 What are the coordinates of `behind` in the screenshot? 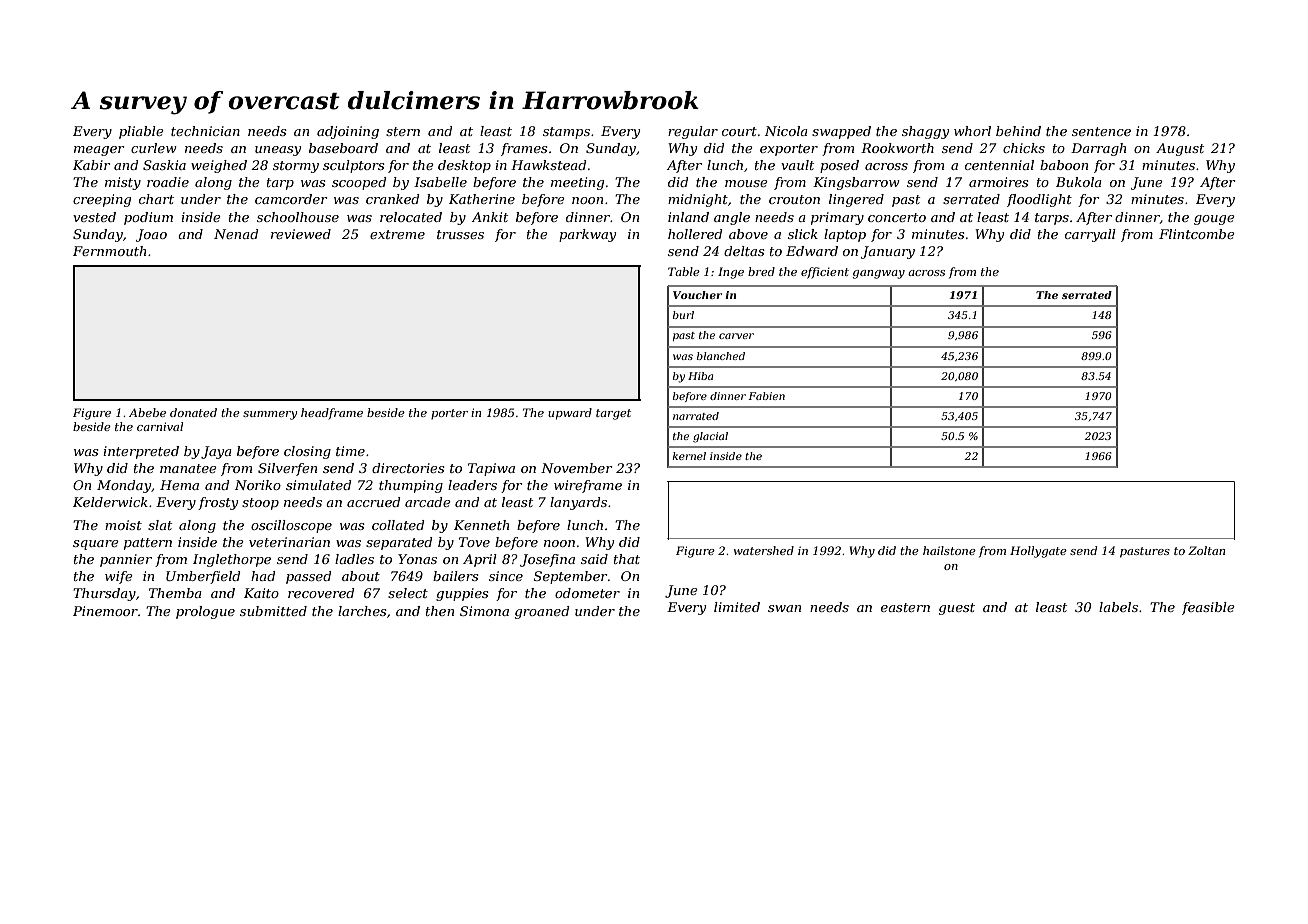 It's located at (1018, 131).
